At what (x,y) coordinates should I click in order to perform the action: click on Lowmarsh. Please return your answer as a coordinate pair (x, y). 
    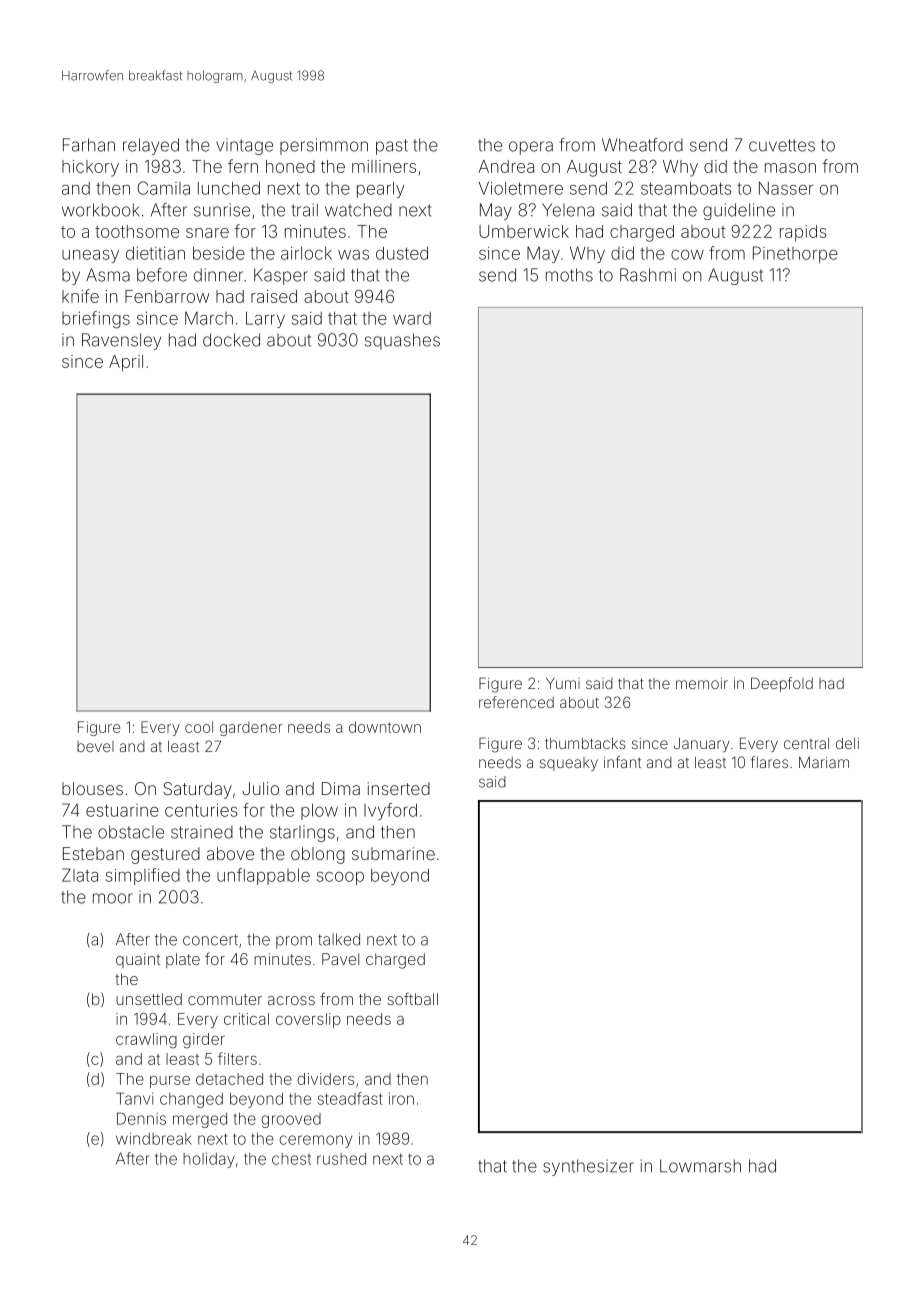
    Looking at the image, I should click on (700, 1166).
